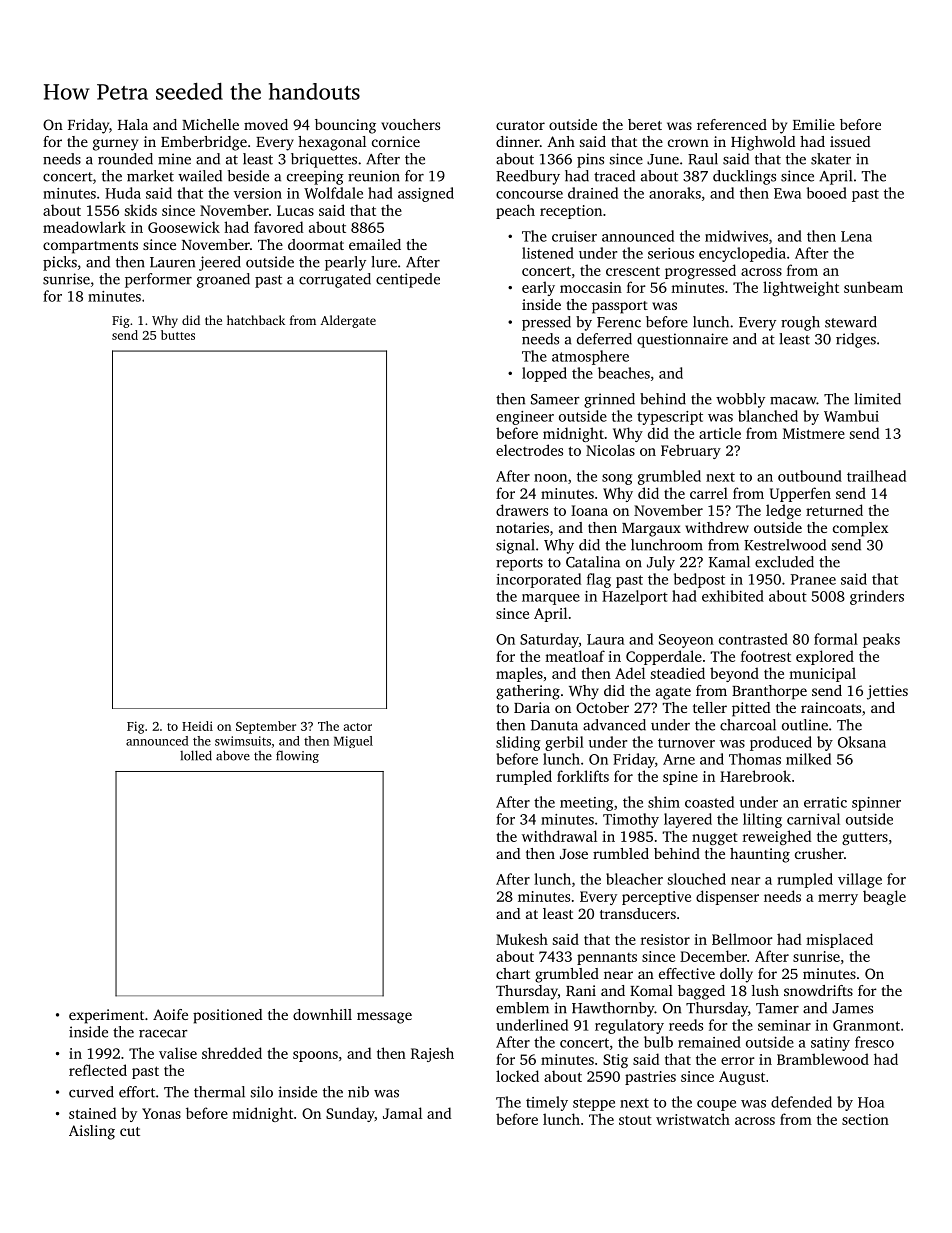 The width and height of the screenshot is (952, 1233). I want to click on Mukesh, so click(522, 939).
